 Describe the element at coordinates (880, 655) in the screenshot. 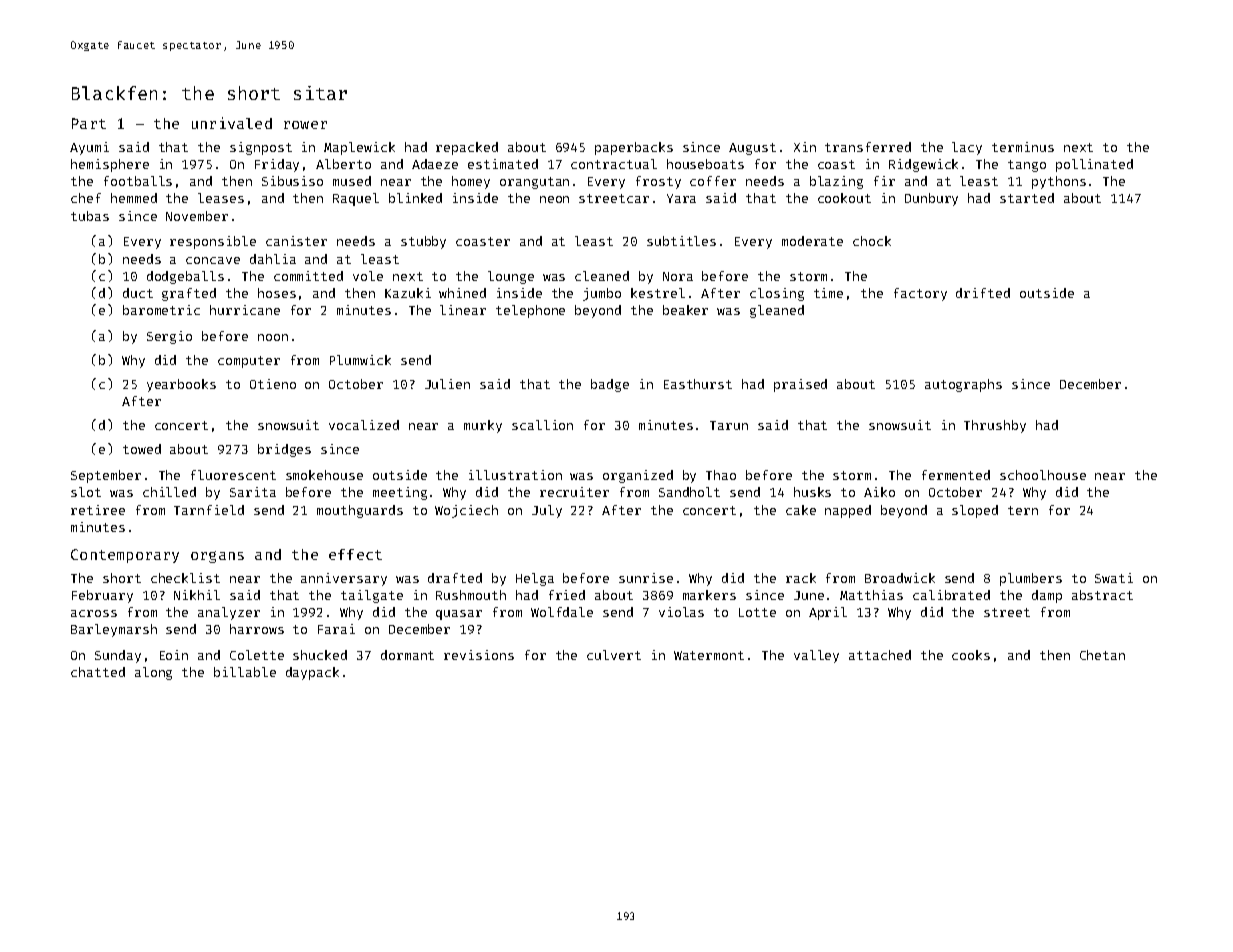

I see `attached` at that location.
